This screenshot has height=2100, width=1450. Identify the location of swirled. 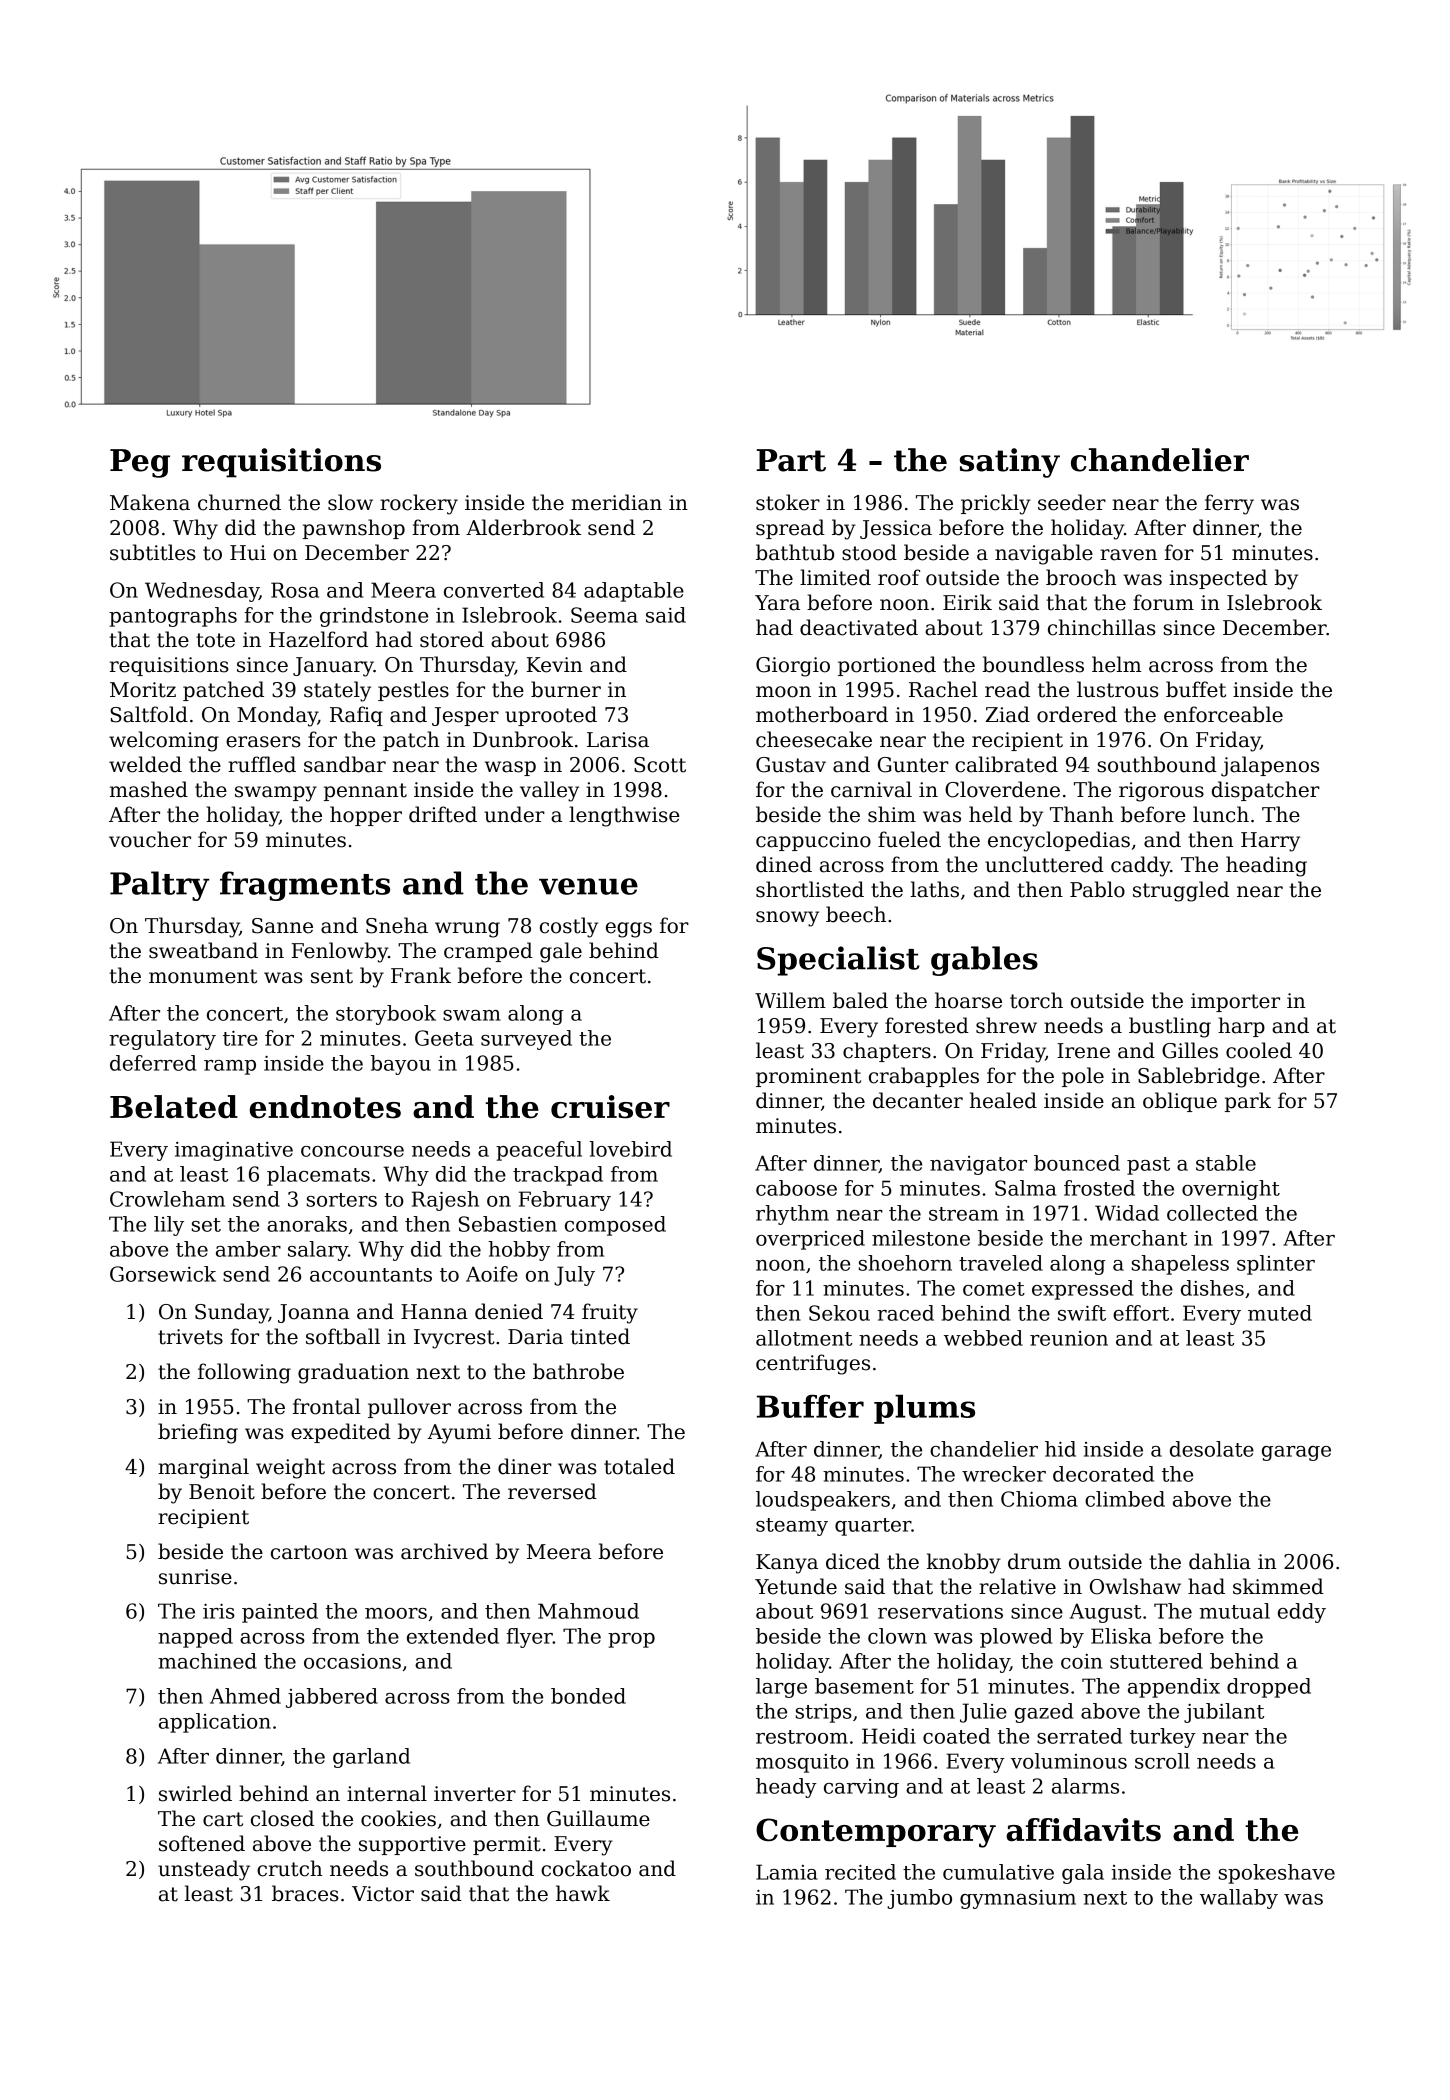
(195, 1793).
